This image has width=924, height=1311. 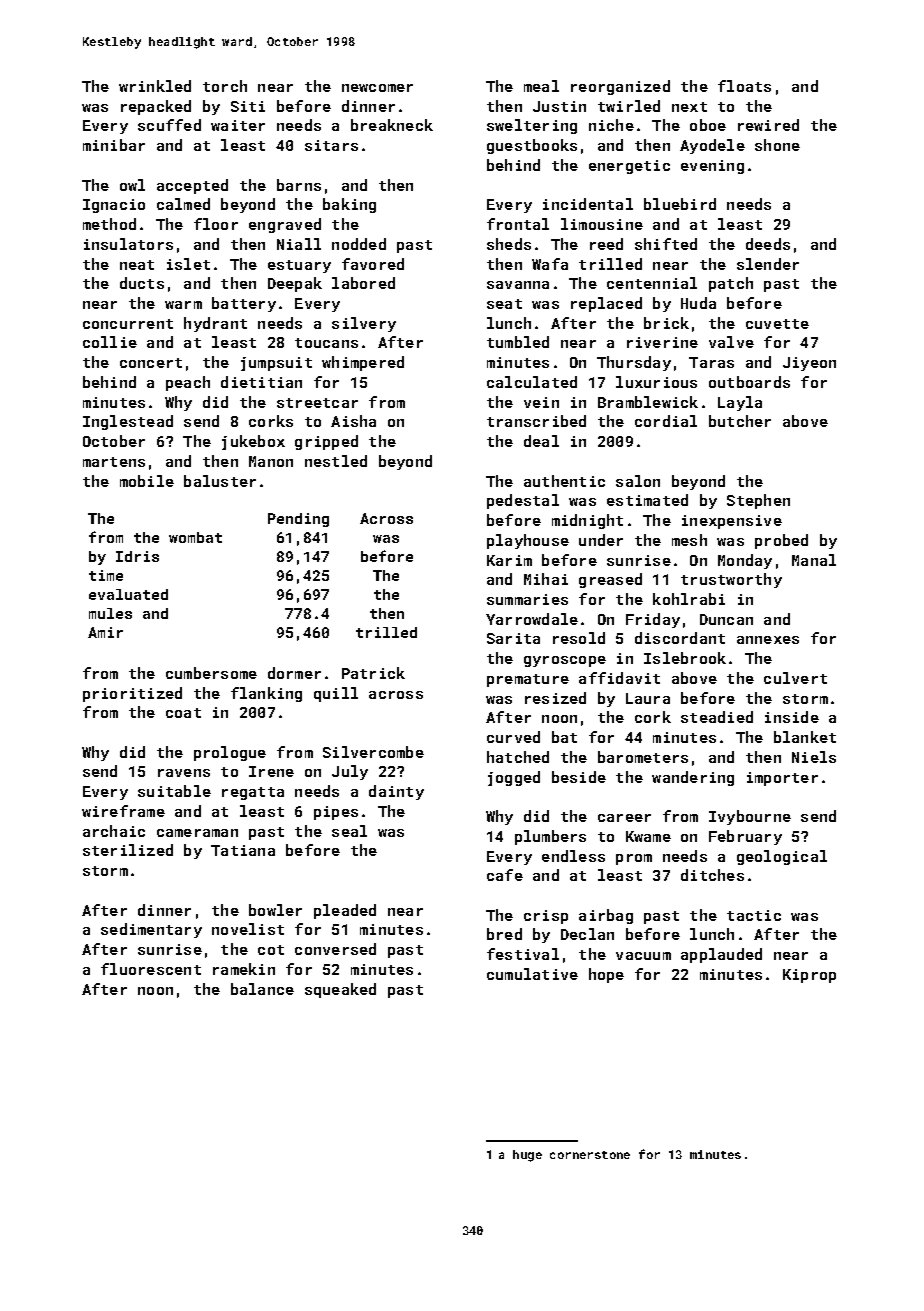 I want to click on cumulative, so click(x=532, y=974).
